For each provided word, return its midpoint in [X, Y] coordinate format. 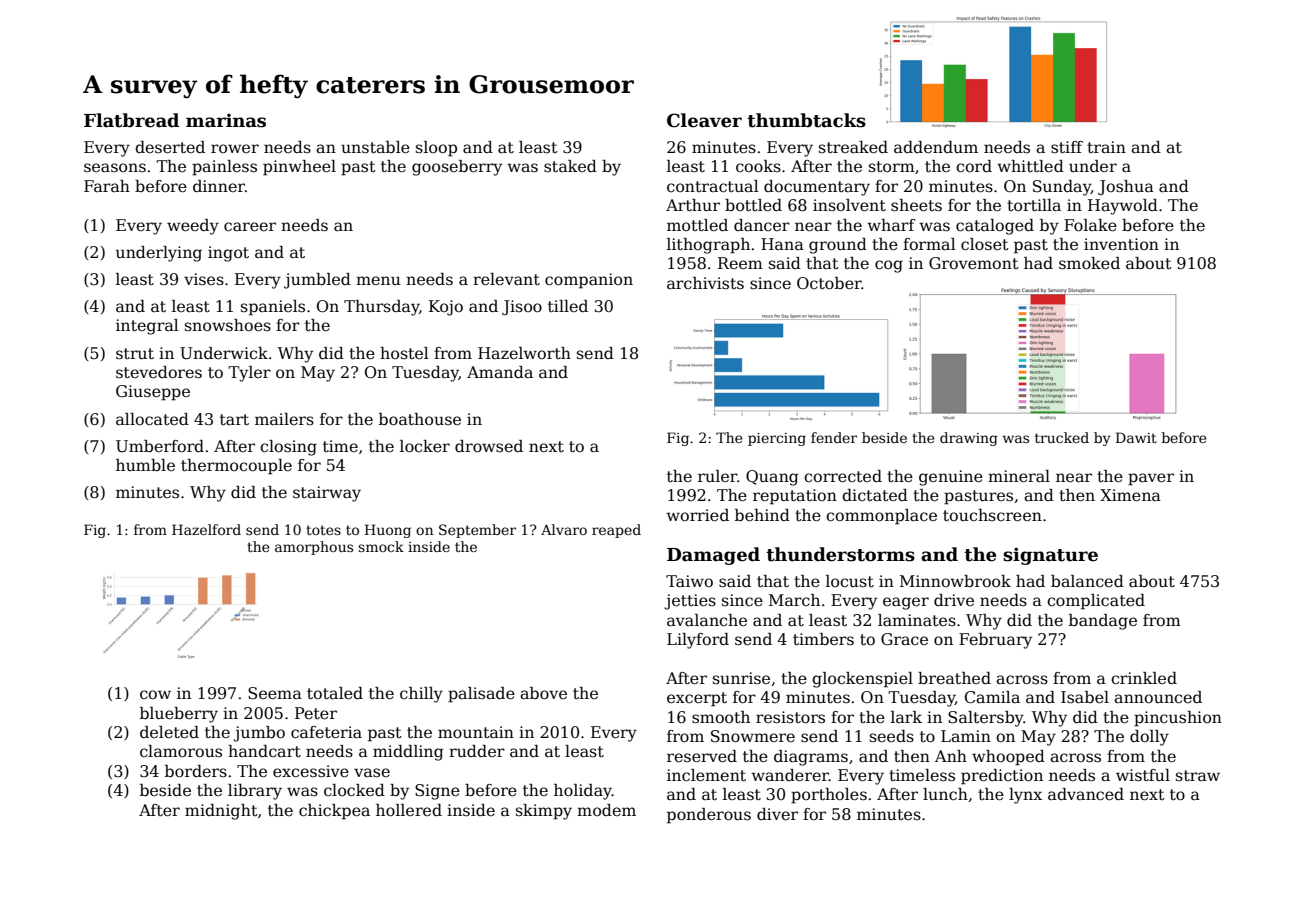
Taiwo [689, 581]
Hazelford [206, 529]
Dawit [1136, 437]
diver [777, 814]
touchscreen [992, 515]
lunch [945, 794]
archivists [705, 283]
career [250, 227]
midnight [221, 812]
